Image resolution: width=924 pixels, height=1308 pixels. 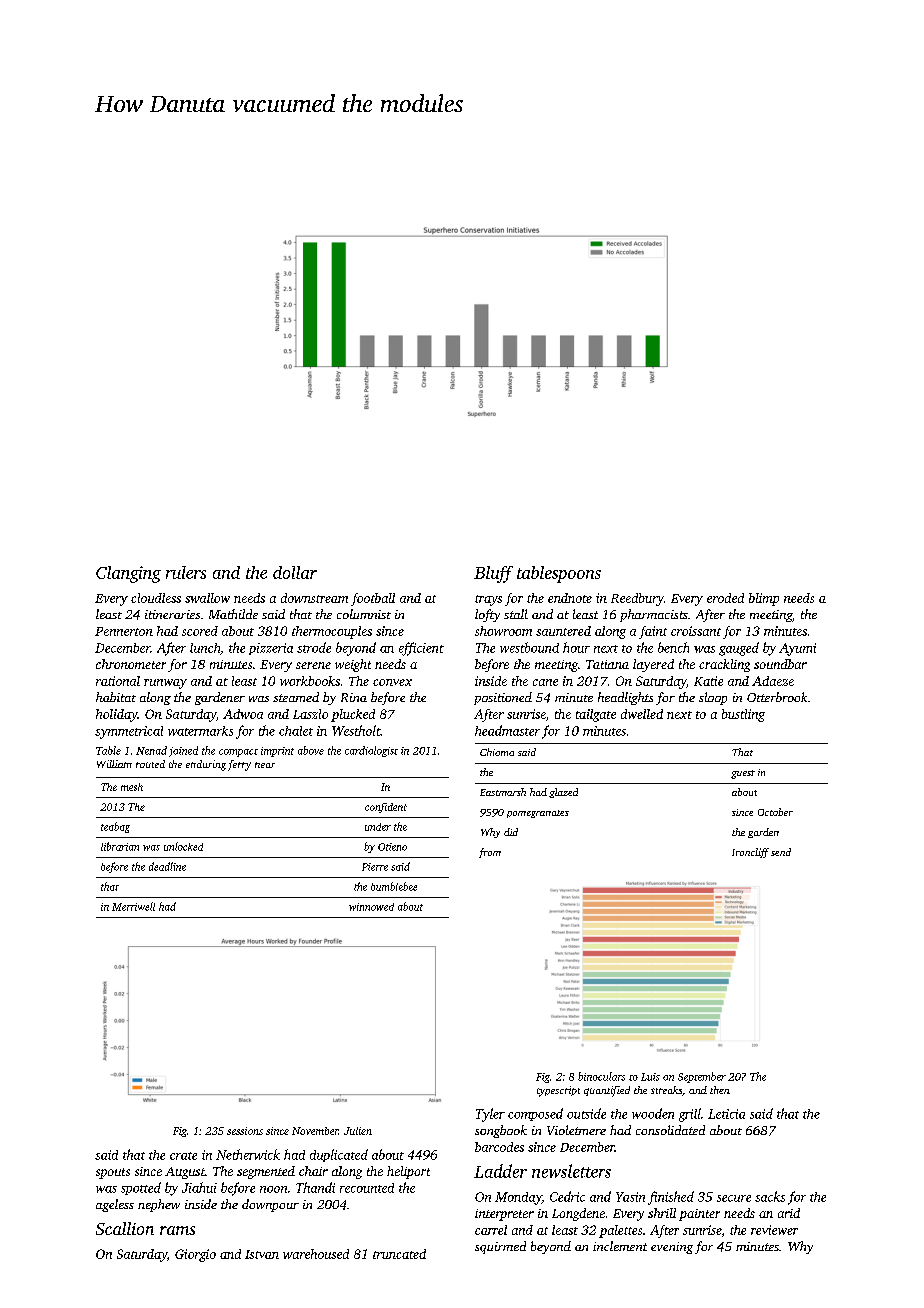 I want to click on Westholt, so click(x=356, y=730).
